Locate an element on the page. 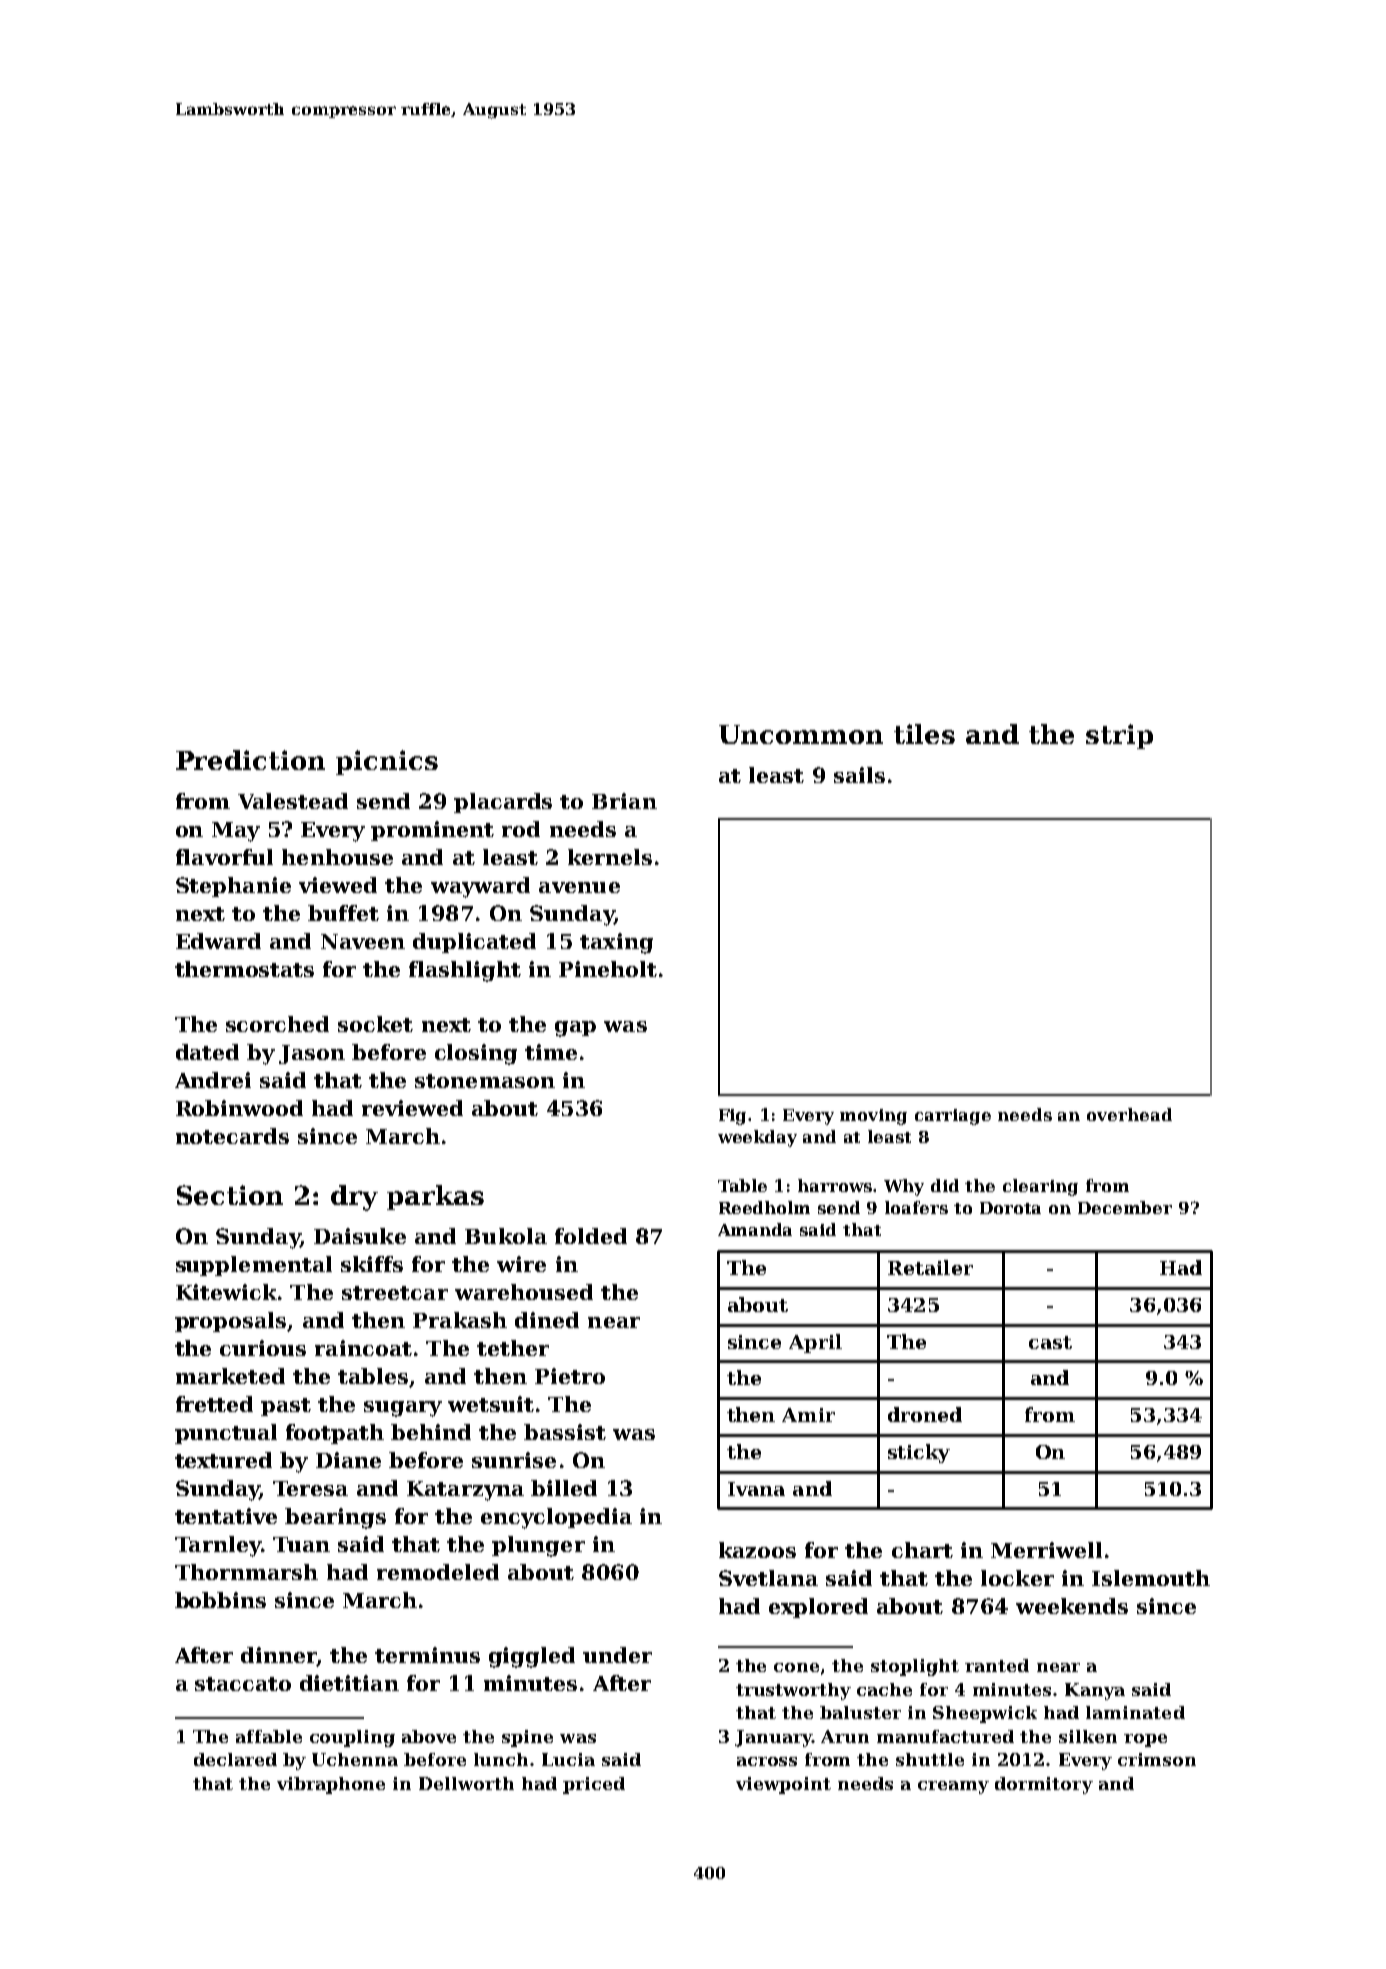 This document has height=1969, width=1386. raincoat is located at coordinates (363, 1348).
